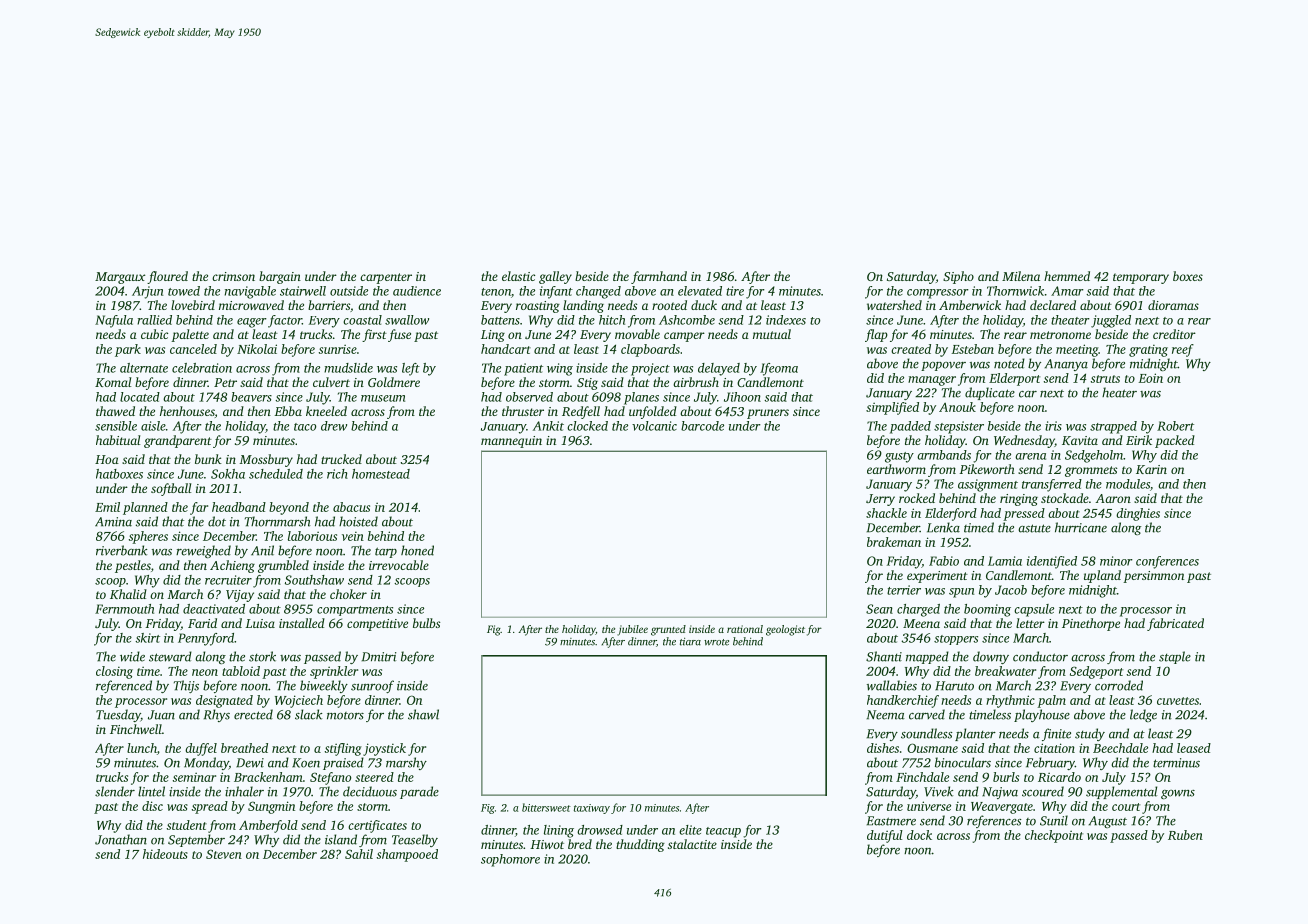 The height and width of the screenshot is (924, 1308). I want to click on jubilee, so click(632, 630).
